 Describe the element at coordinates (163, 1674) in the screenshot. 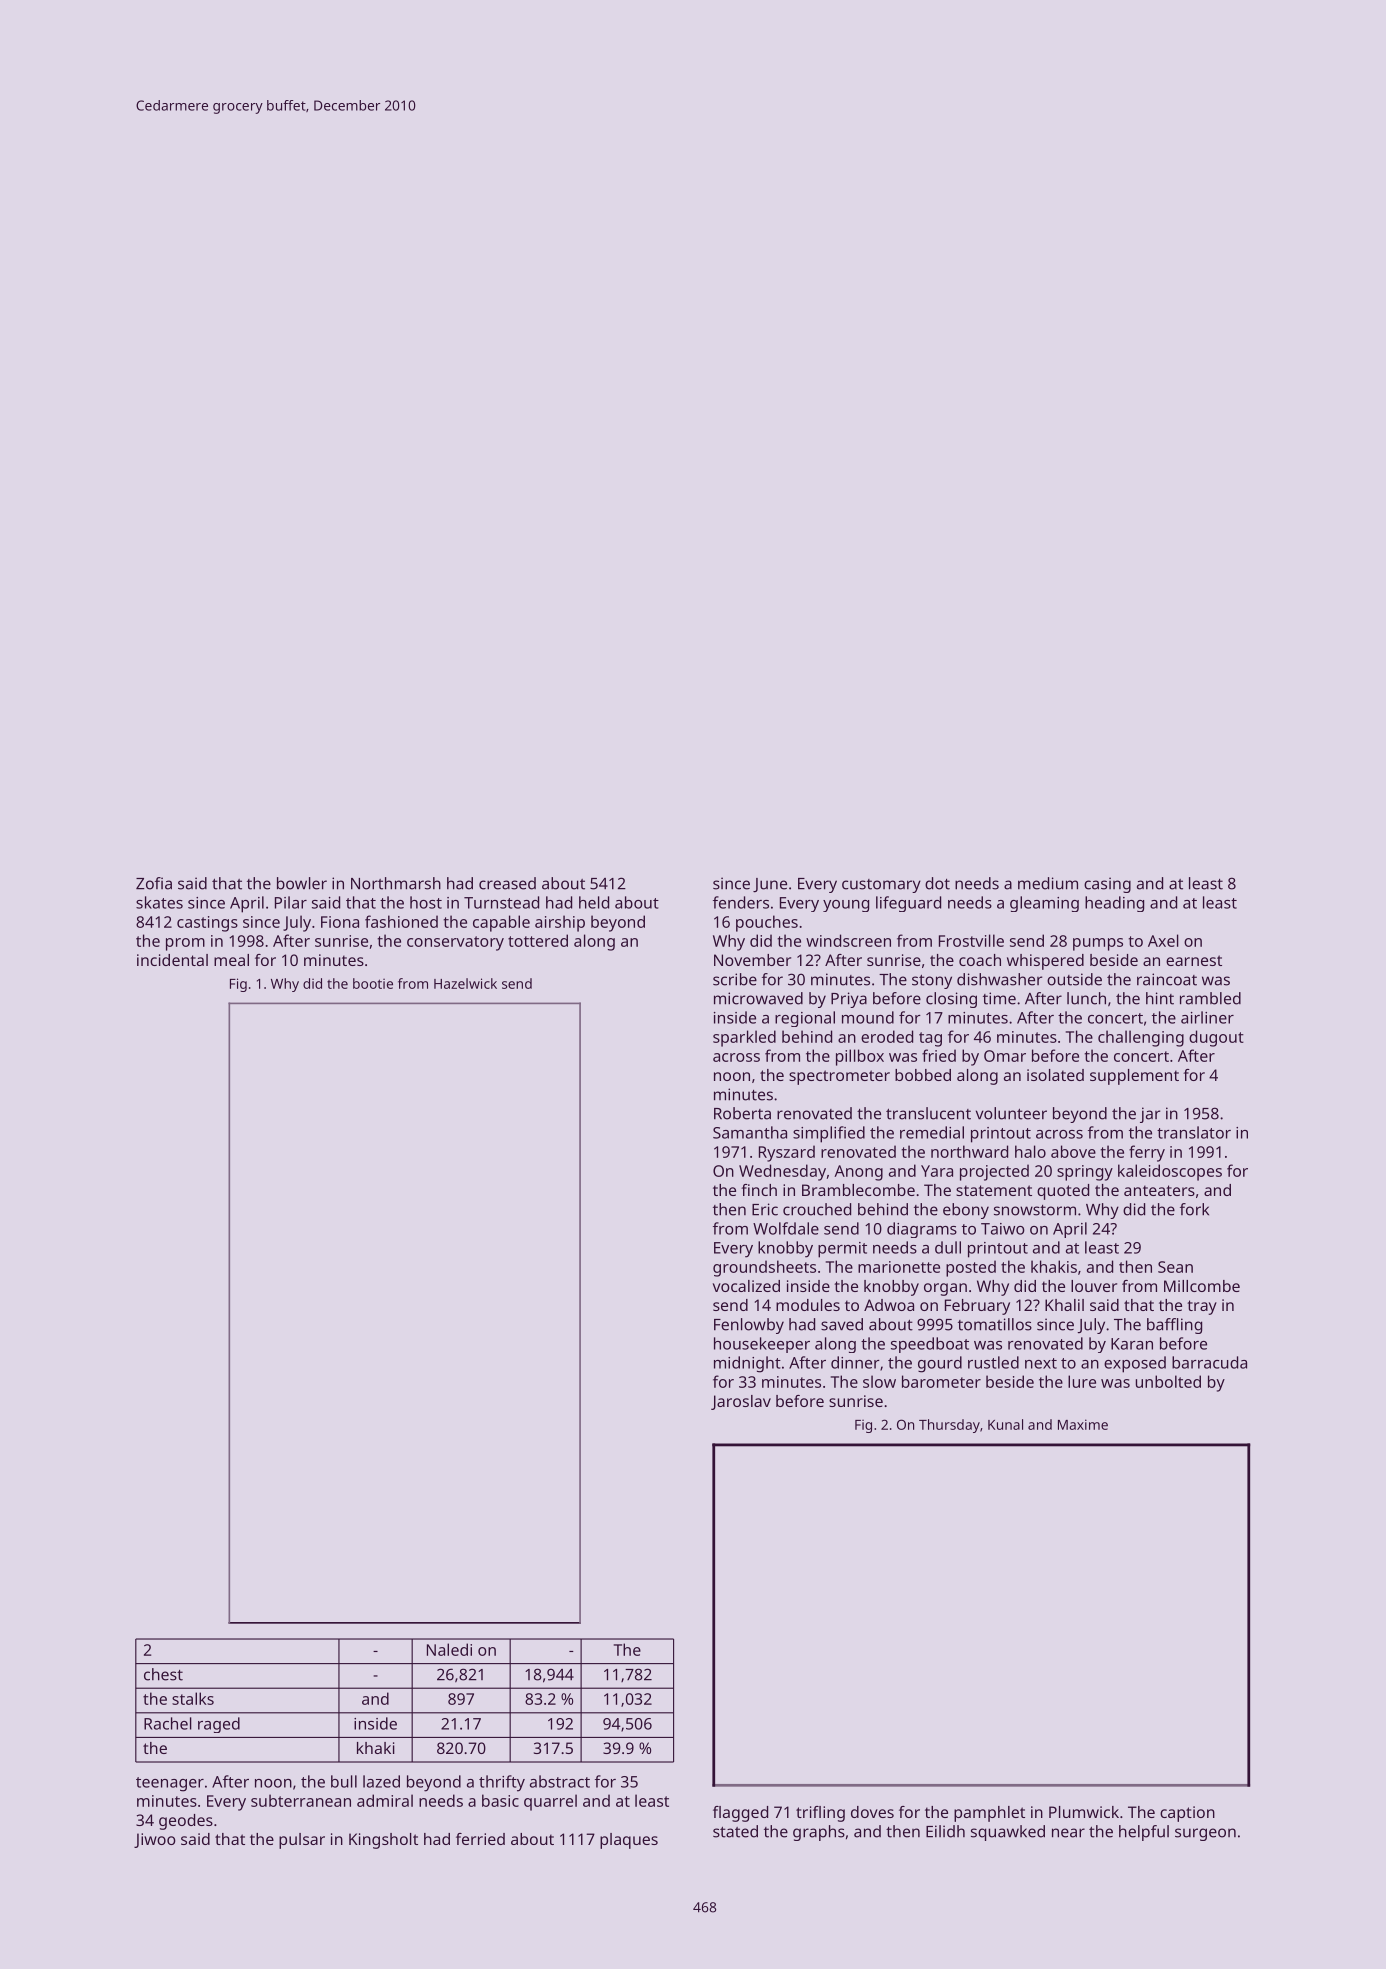

I see `chest` at that location.
